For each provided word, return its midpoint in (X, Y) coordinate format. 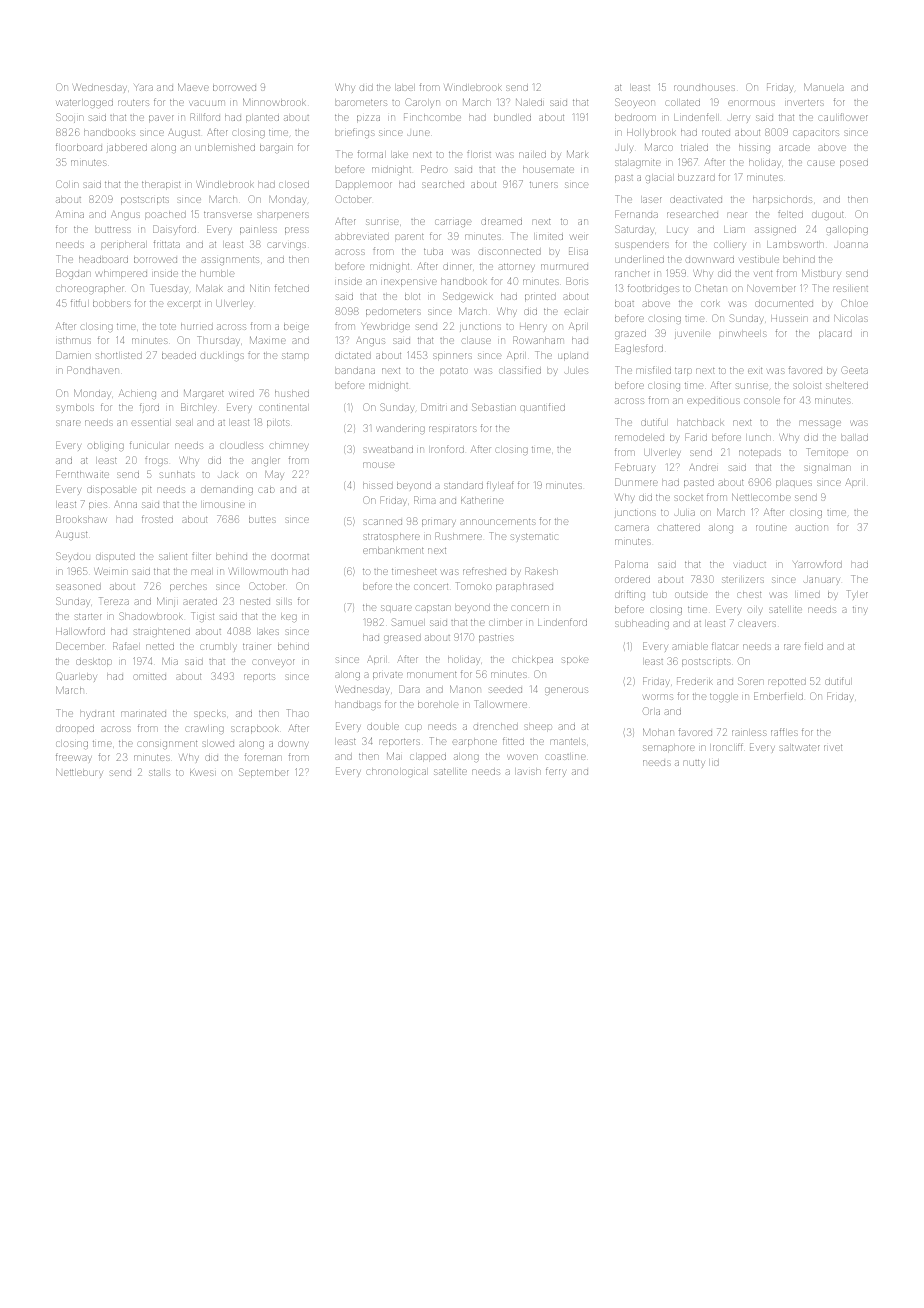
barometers (361, 103)
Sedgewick (468, 297)
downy (293, 744)
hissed (378, 486)
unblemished (225, 148)
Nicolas (851, 318)
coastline (566, 757)
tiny (860, 610)
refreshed (484, 571)
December (80, 646)
